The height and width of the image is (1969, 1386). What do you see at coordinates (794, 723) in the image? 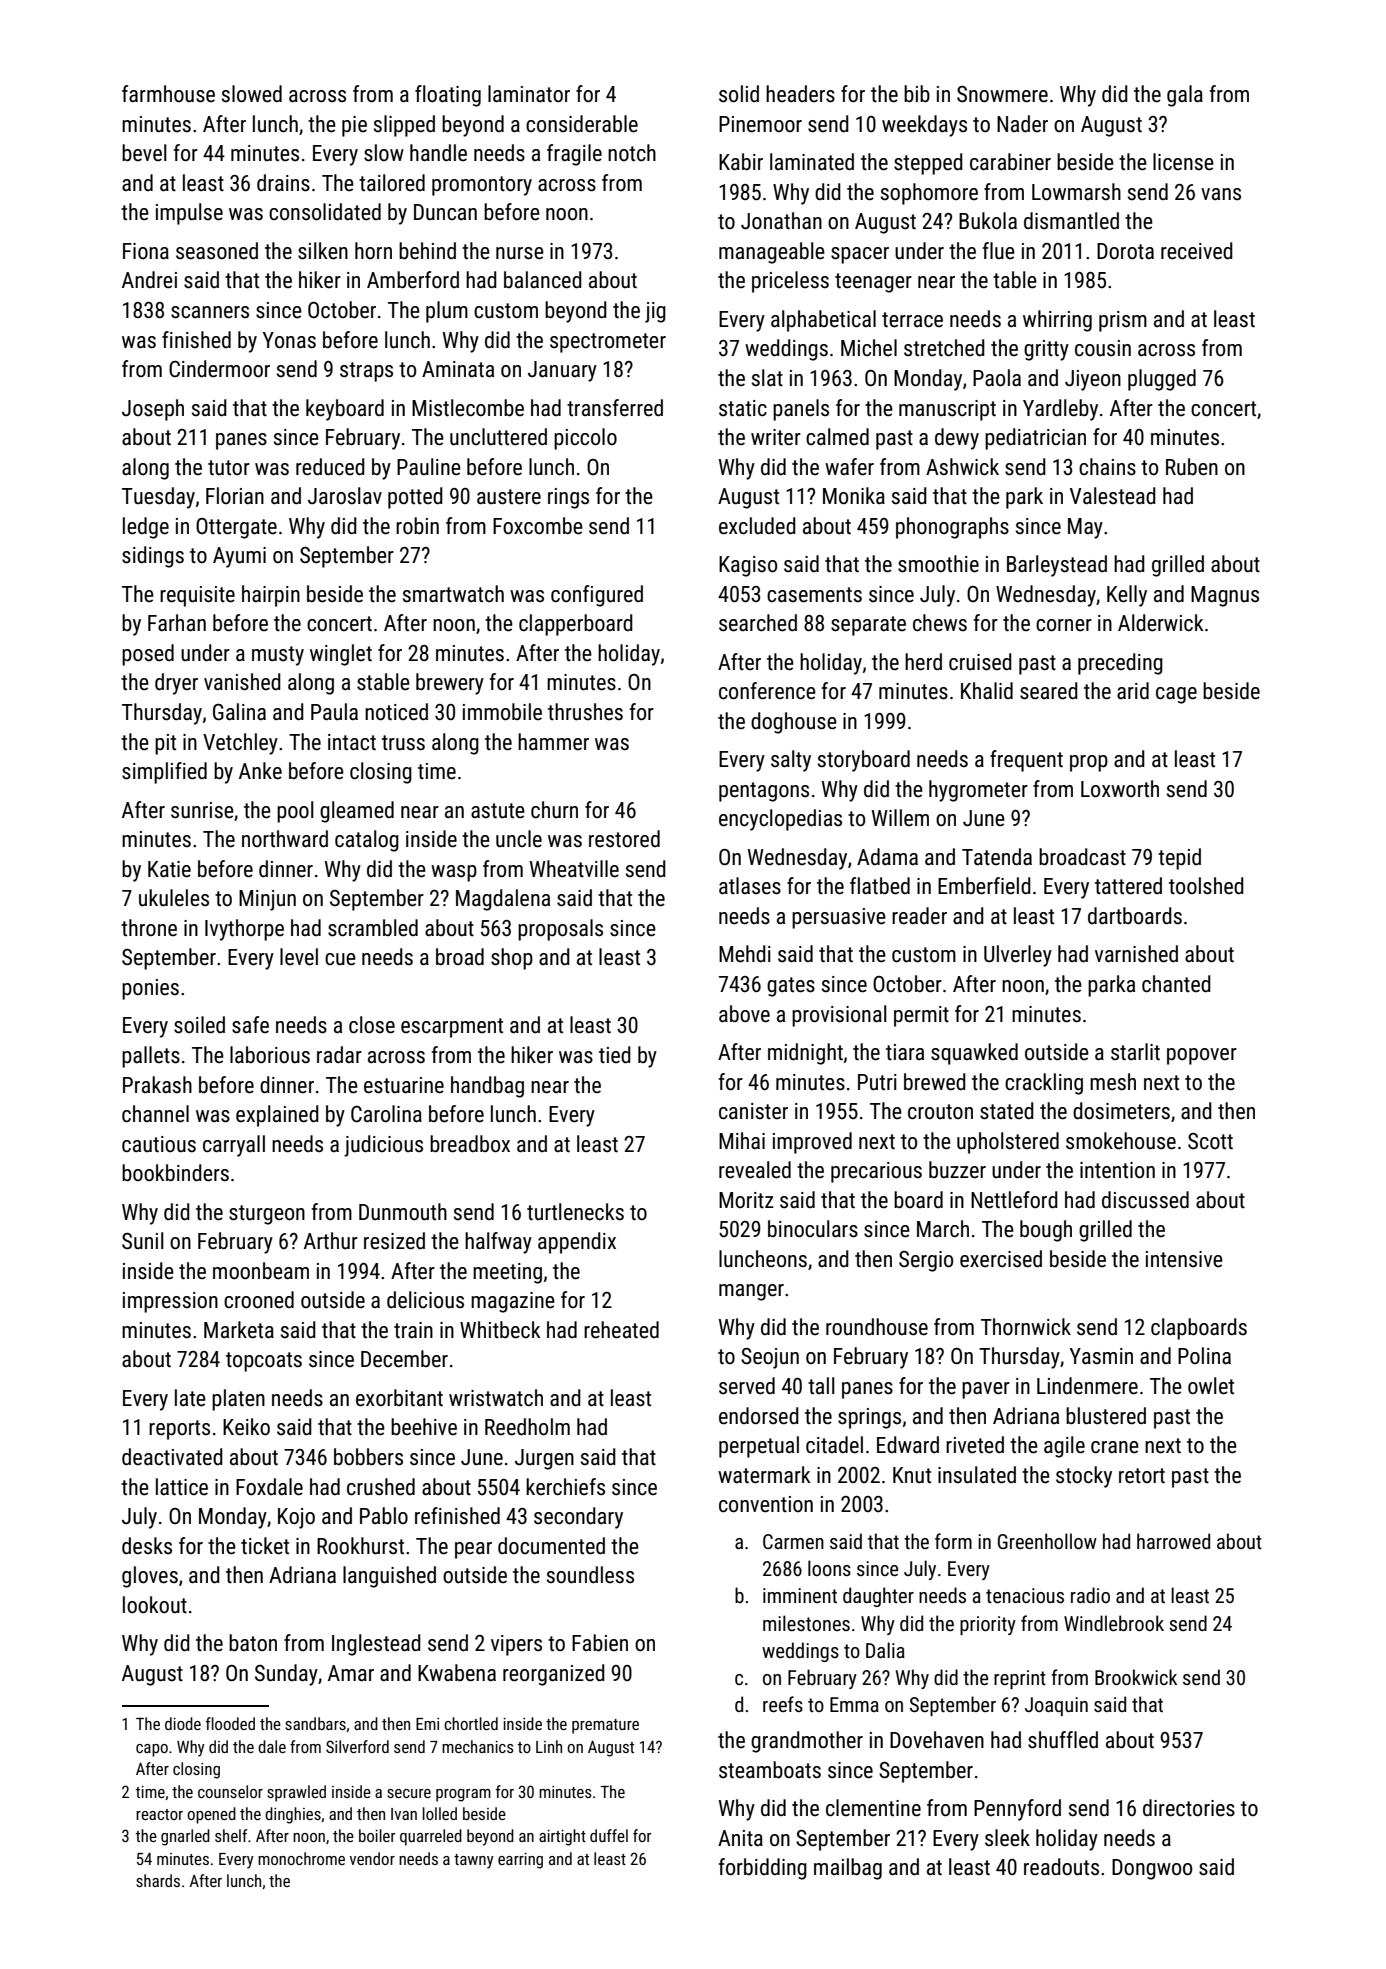
I see `doghouse` at bounding box center [794, 723].
